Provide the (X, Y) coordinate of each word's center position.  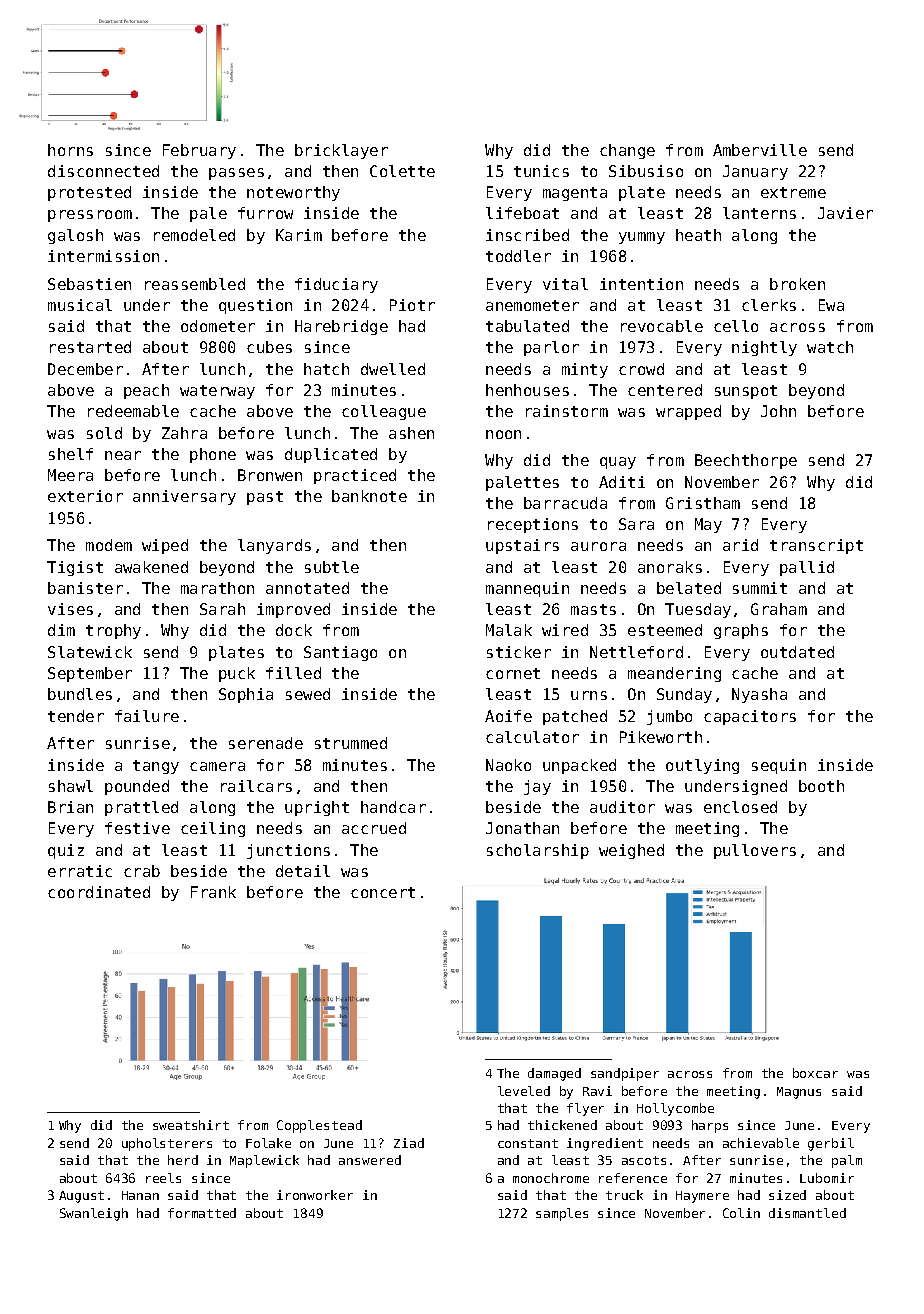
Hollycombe (675, 1109)
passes (236, 174)
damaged (554, 1074)
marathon (217, 588)
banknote (369, 496)
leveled (524, 1091)
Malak (509, 630)
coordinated (99, 892)
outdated (797, 652)
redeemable (133, 411)
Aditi (622, 482)
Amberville (760, 150)
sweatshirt (191, 1125)
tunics (541, 171)
